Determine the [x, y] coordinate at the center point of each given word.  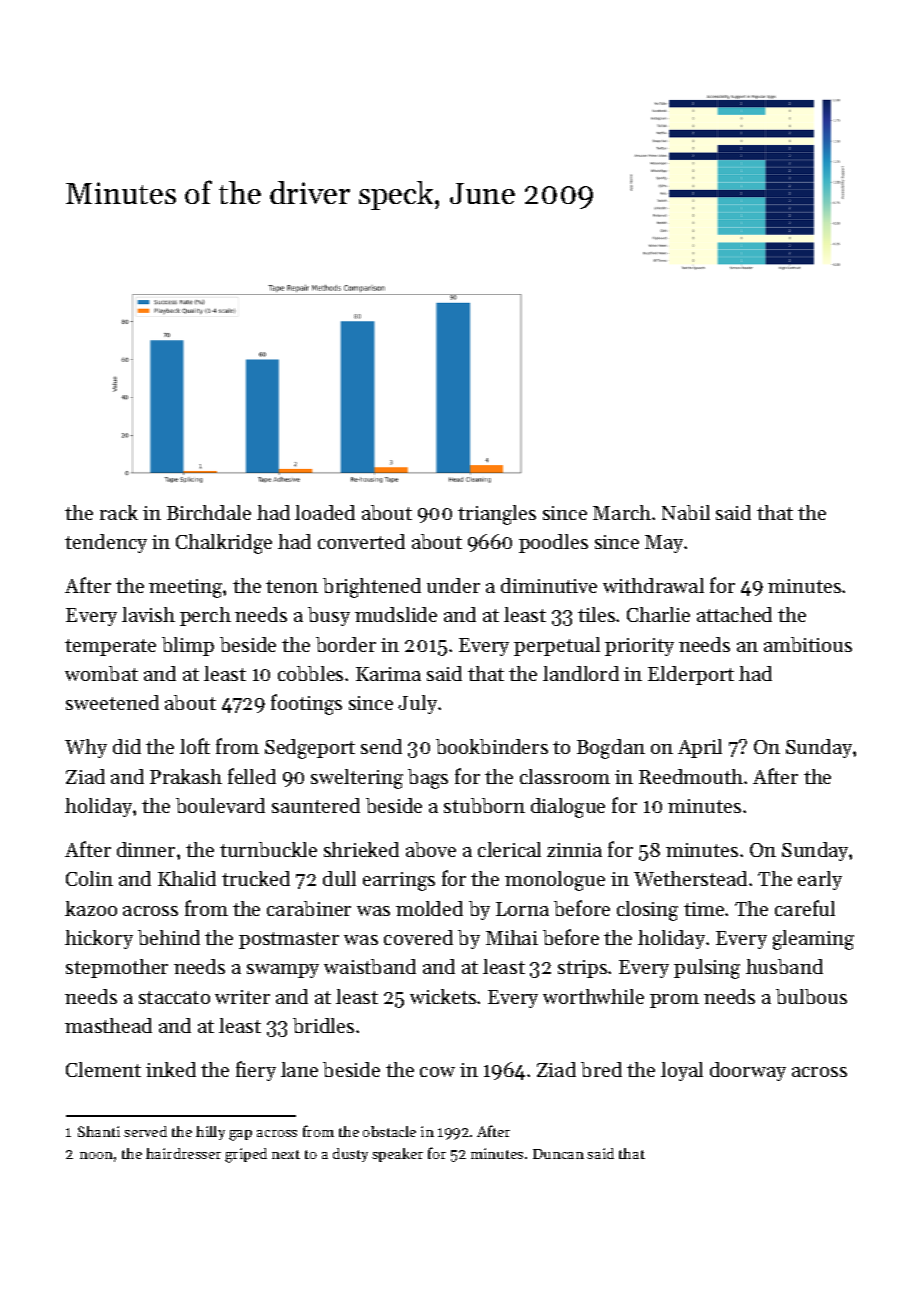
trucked [256, 878]
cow [437, 1072]
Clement [103, 1069]
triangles [497, 515]
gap [240, 1135]
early [820, 880]
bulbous [811, 996]
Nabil [686, 512]
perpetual [557, 646]
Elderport [691, 675]
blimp [188, 646]
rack [119, 512]
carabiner [309, 908]
